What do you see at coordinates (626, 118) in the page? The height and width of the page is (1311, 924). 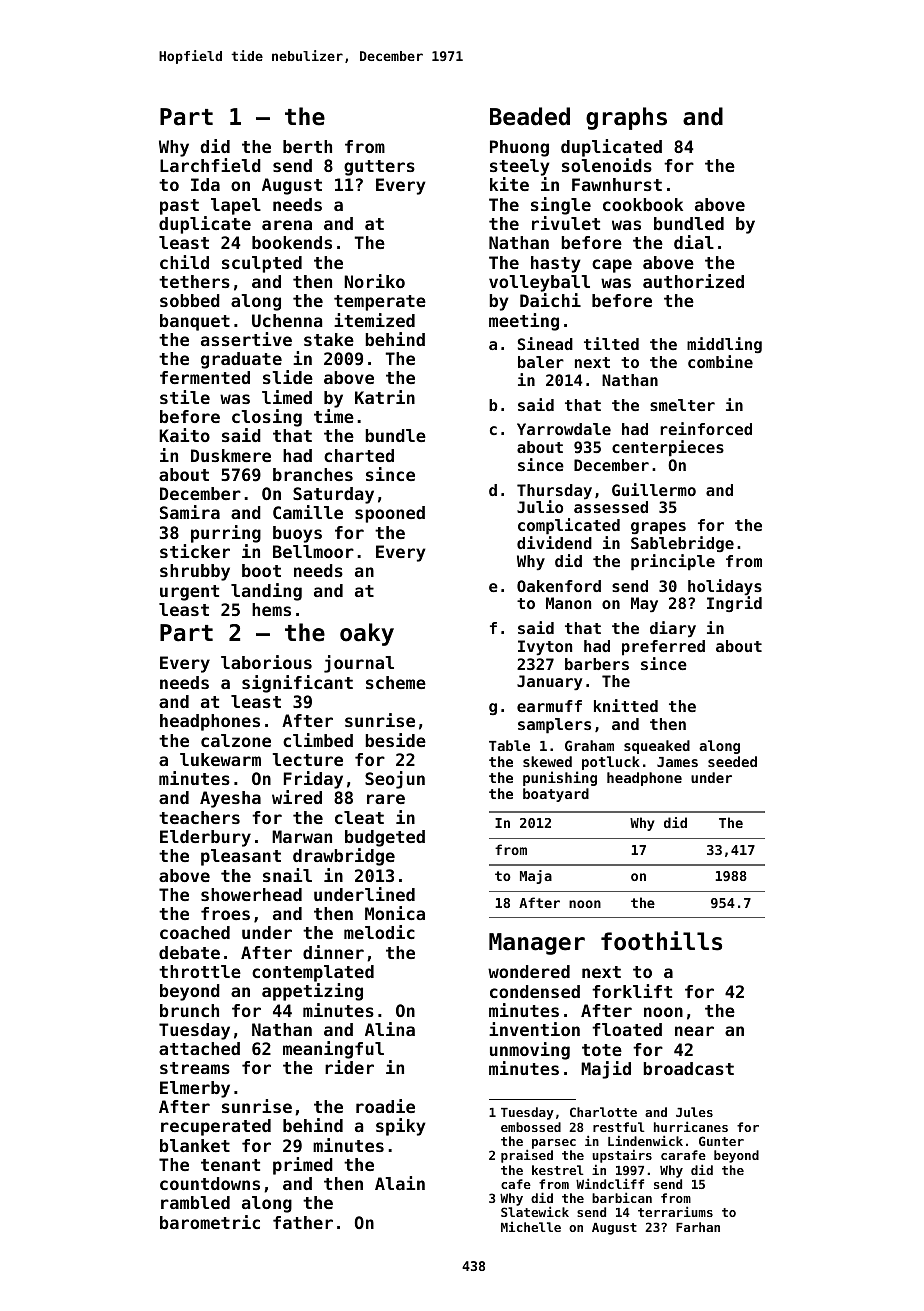 I see `graphs` at bounding box center [626, 118].
